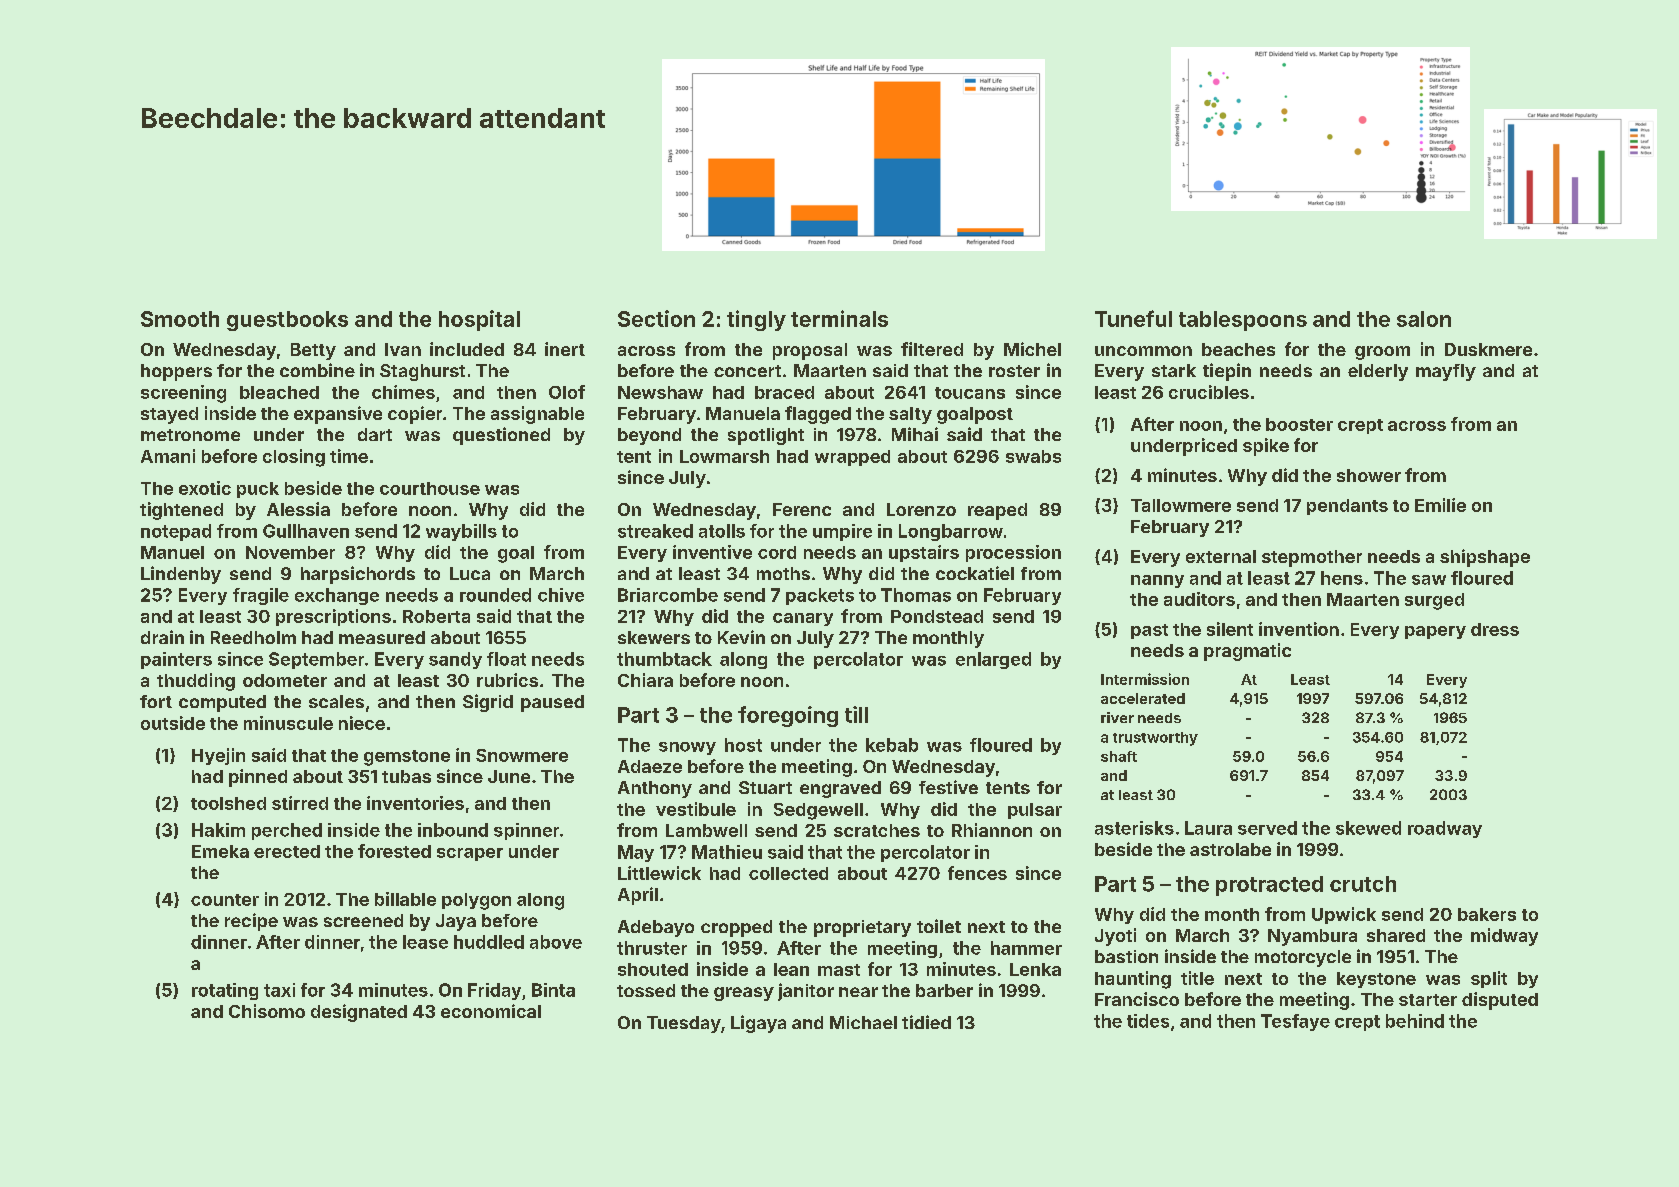 This document has width=1679, height=1187. What do you see at coordinates (656, 318) in the document?
I see `Section` at bounding box center [656, 318].
